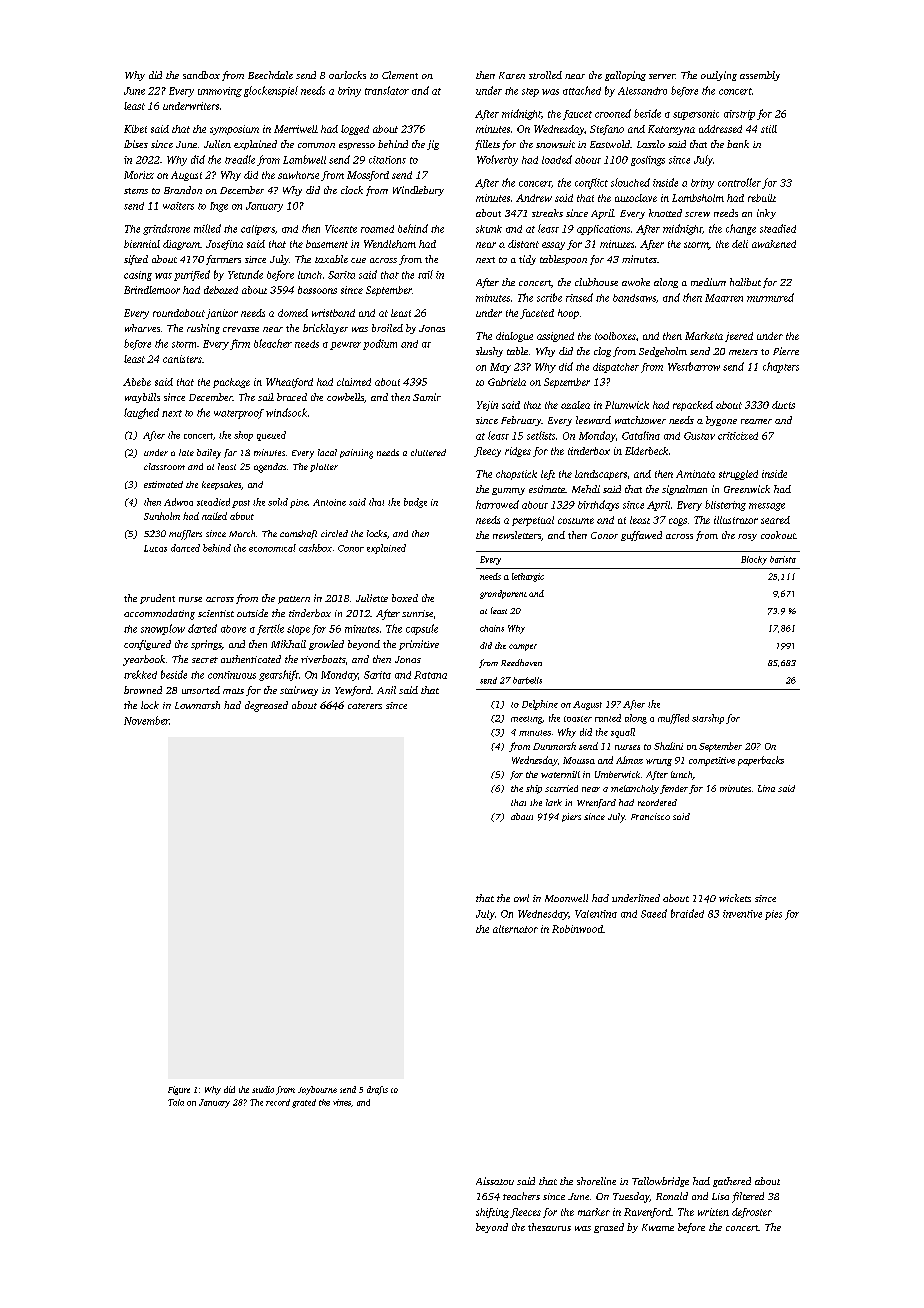 The height and width of the image is (1308, 924). What do you see at coordinates (242, 533) in the image?
I see `March` at bounding box center [242, 533].
